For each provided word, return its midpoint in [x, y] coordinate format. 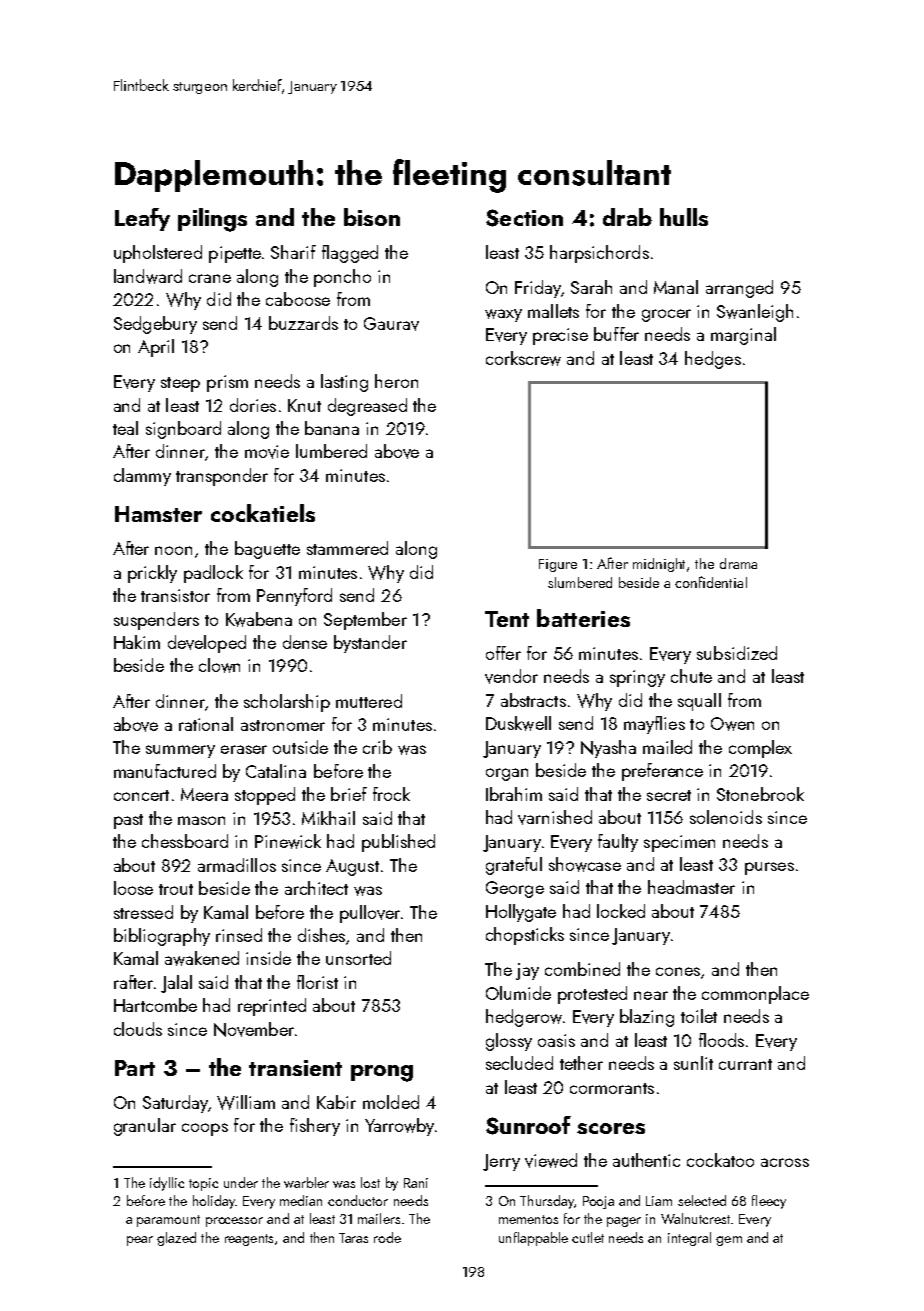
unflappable [533, 1239]
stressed [143, 912]
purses [769, 868]
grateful [514, 866]
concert [141, 795]
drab [627, 217]
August [352, 867]
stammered [347, 548]
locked [621, 911]
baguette [267, 550]
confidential [711, 582]
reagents [249, 1240]
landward [148, 276]
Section [524, 218]
